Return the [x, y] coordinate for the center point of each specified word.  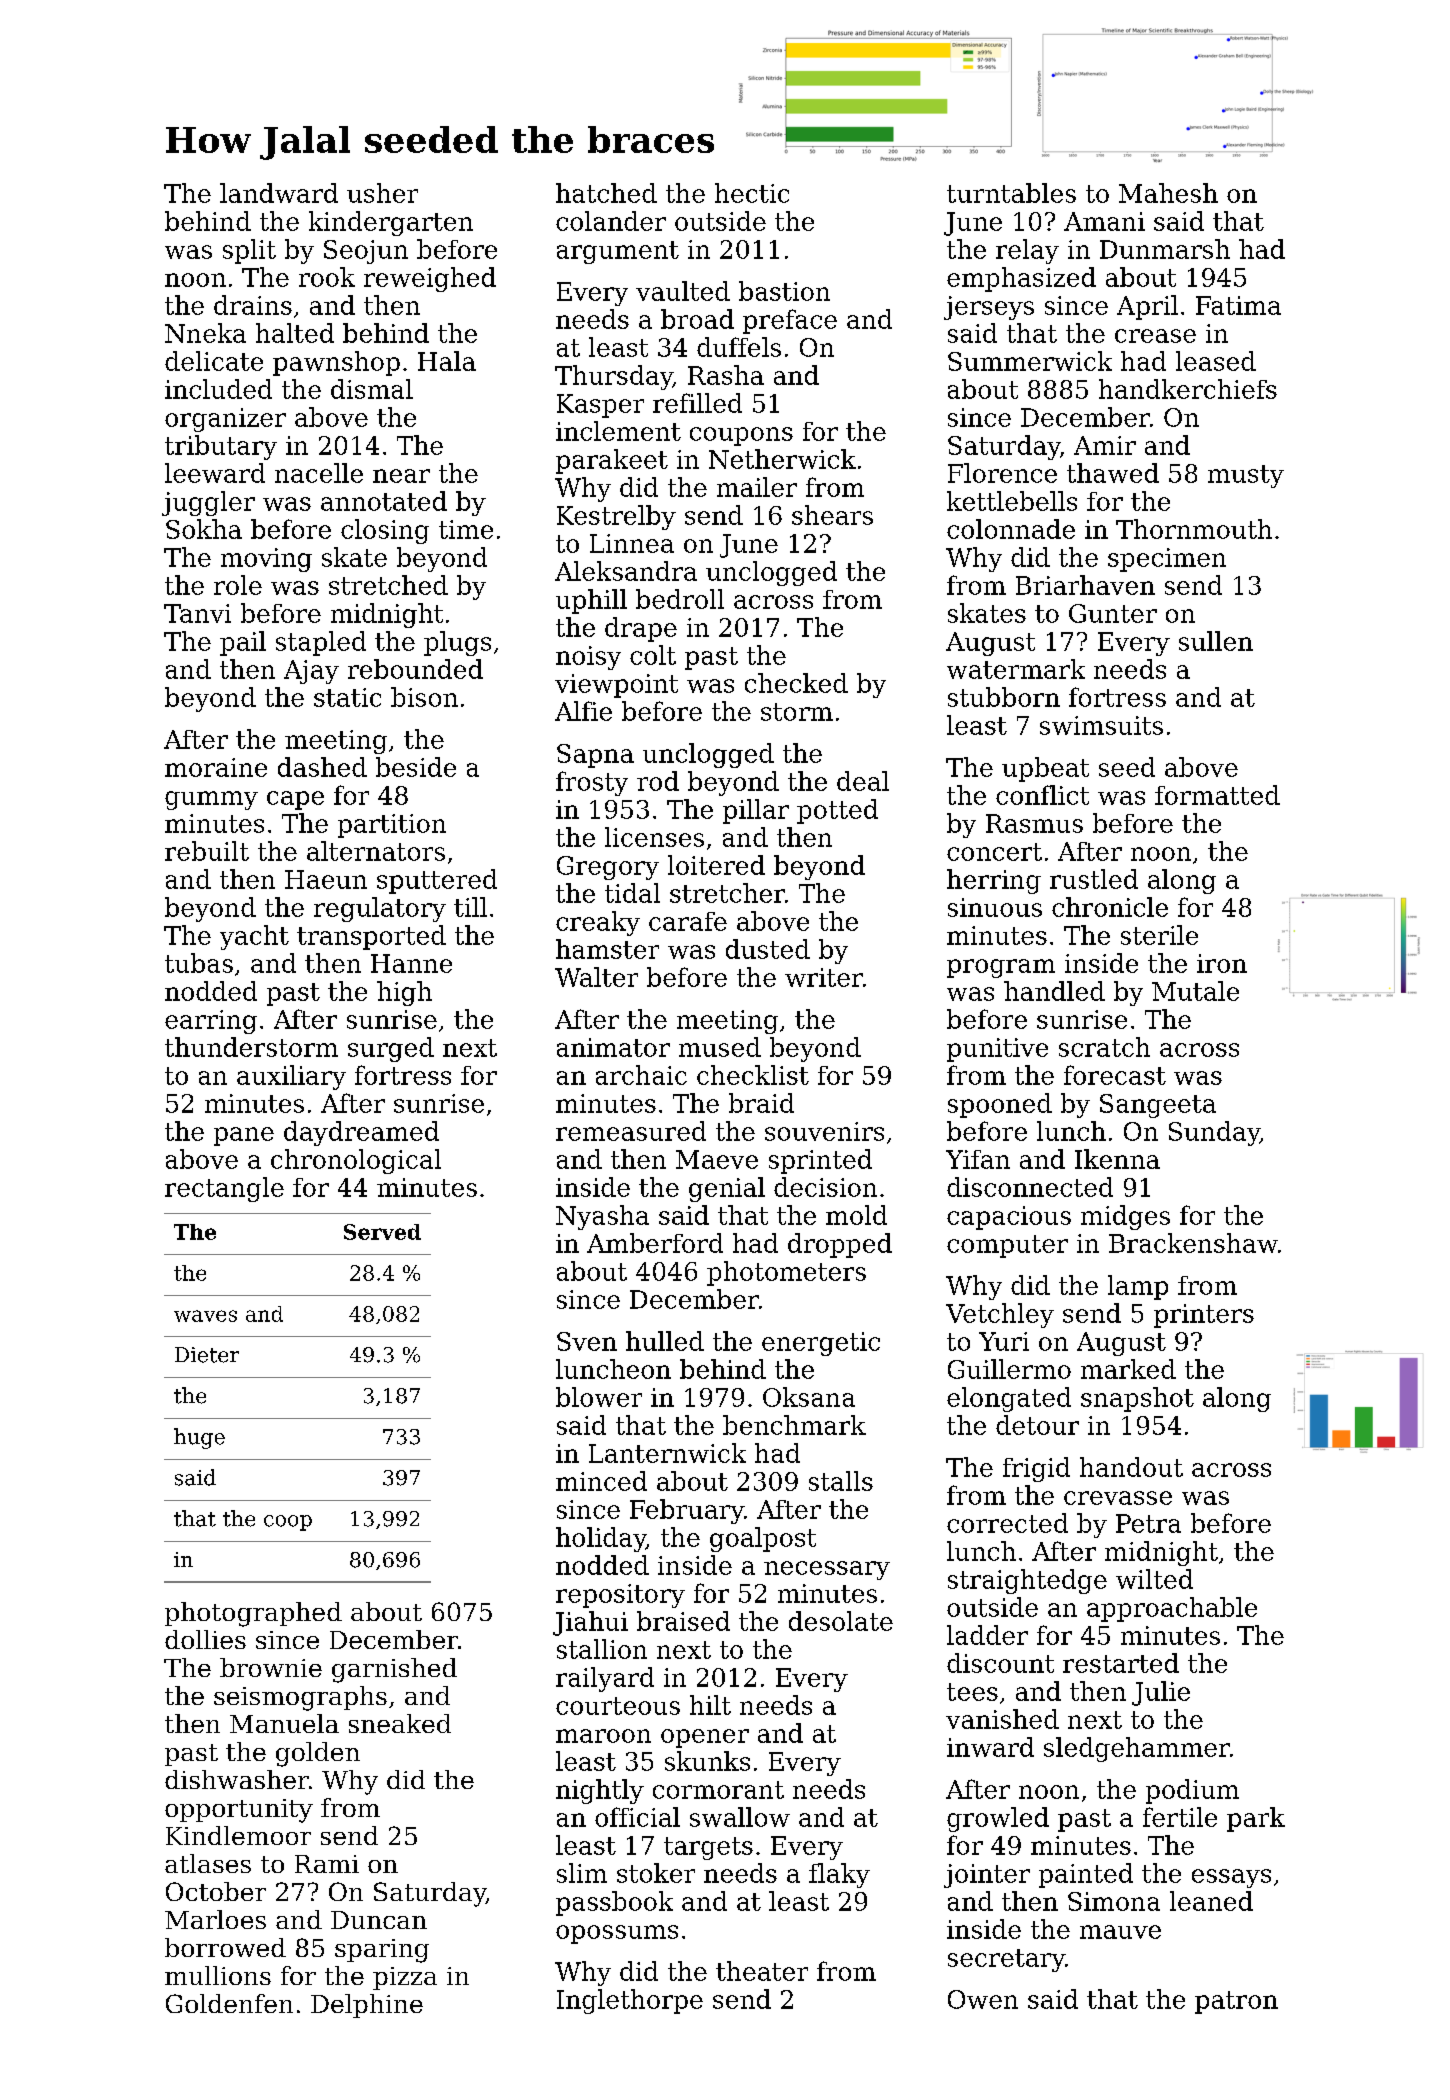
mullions [218, 1975]
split [249, 251]
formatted [1217, 795]
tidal [632, 893]
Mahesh [1168, 193]
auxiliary [291, 1077]
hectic [752, 193]
